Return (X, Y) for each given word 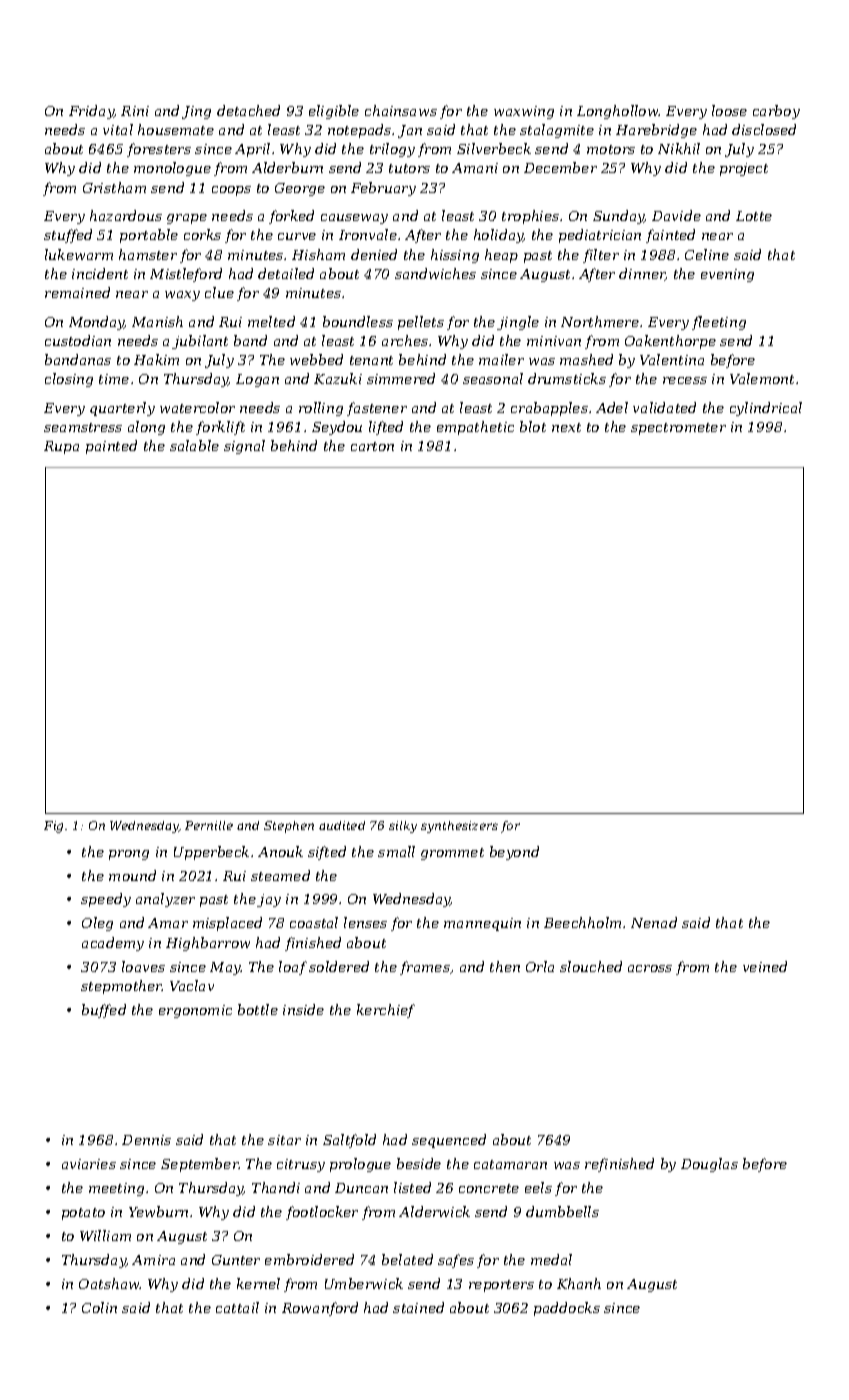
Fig (53, 827)
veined (765, 966)
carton (372, 446)
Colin (99, 1307)
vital (118, 129)
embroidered (309, 1259)
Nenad (654, 922)
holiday (498, 236)
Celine (707, 254)
